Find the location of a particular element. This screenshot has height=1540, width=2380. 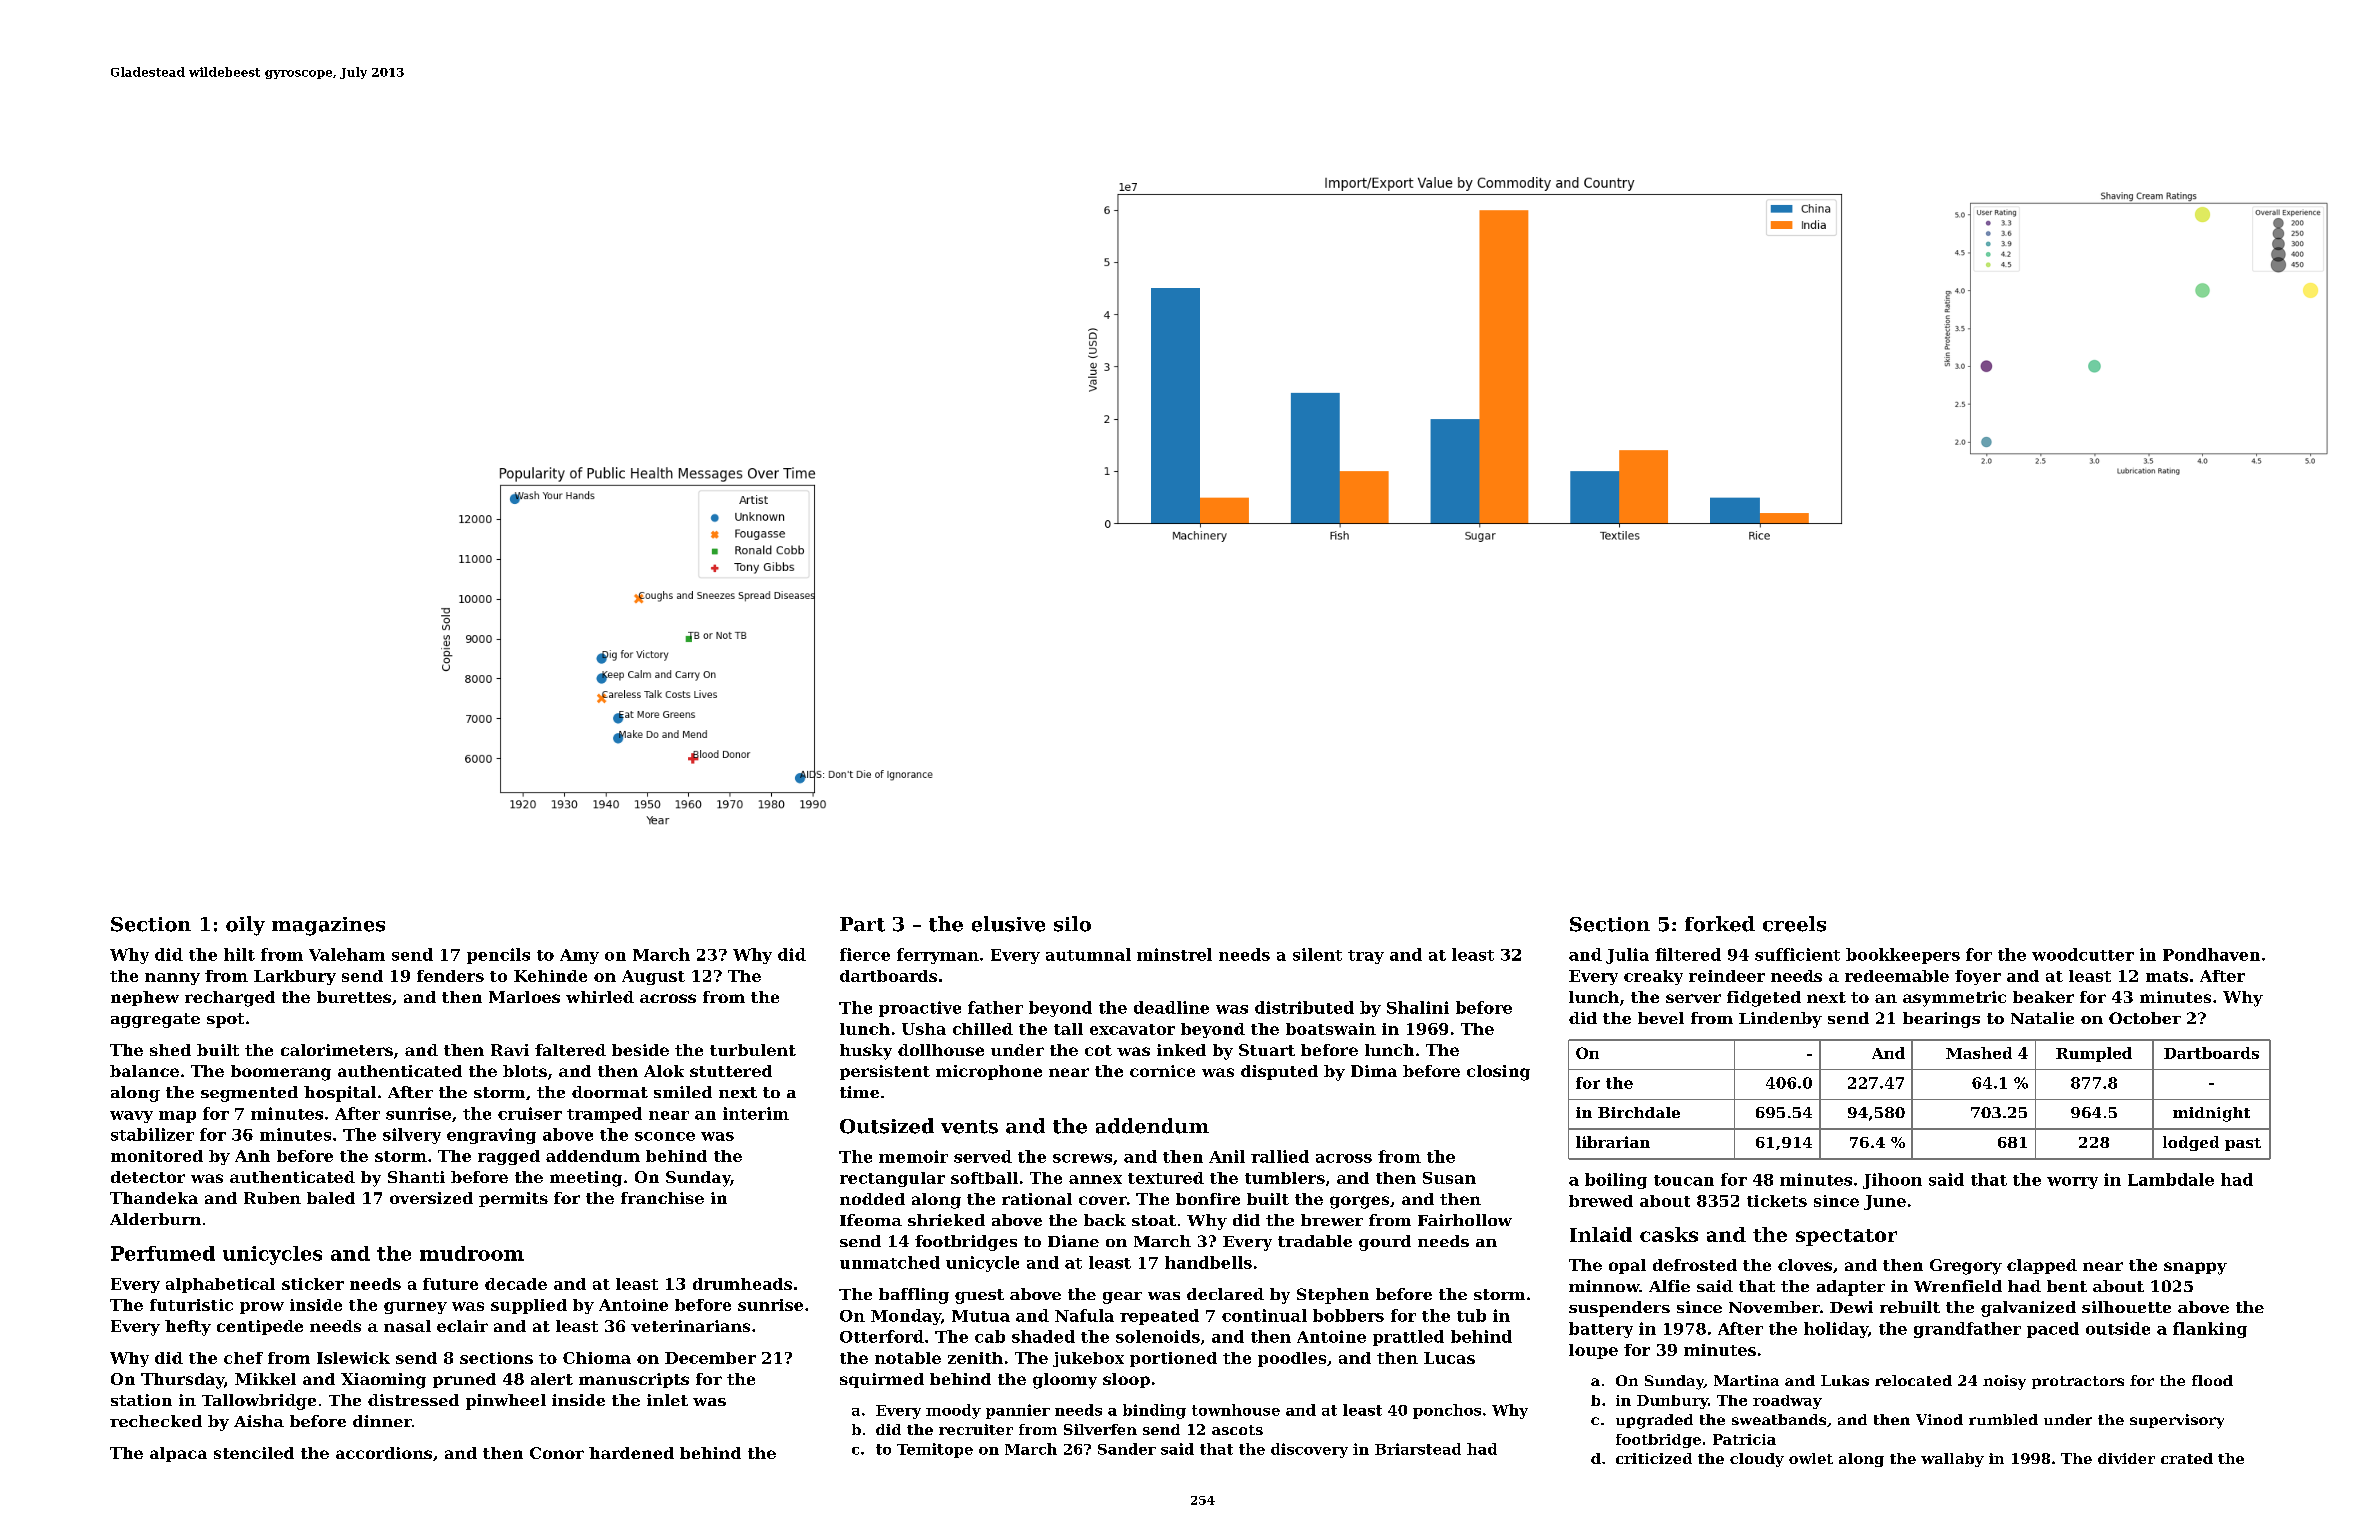

vents is located at coordinates (969, 1127).
